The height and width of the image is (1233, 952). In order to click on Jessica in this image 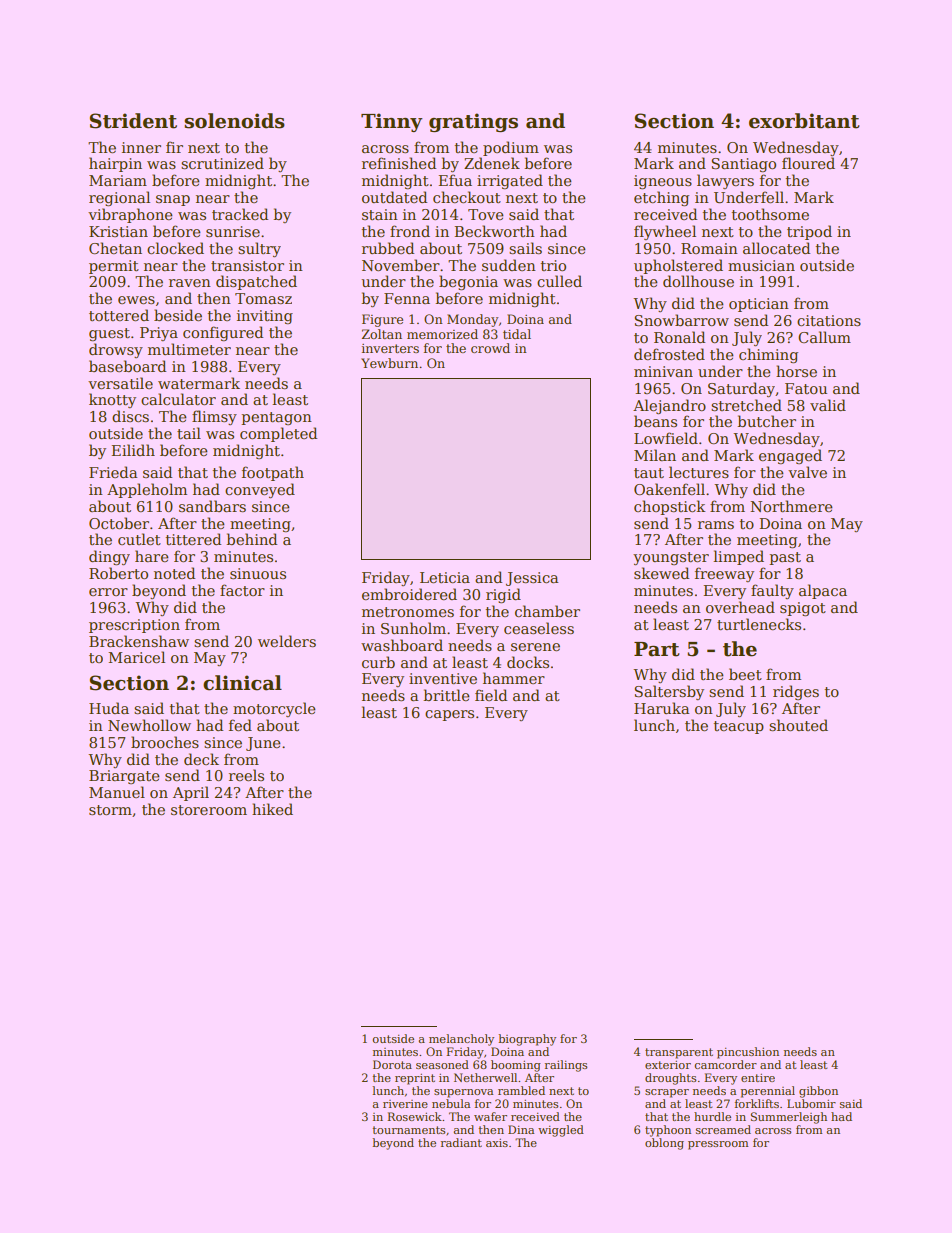, I will do `click(532, 579)`.
